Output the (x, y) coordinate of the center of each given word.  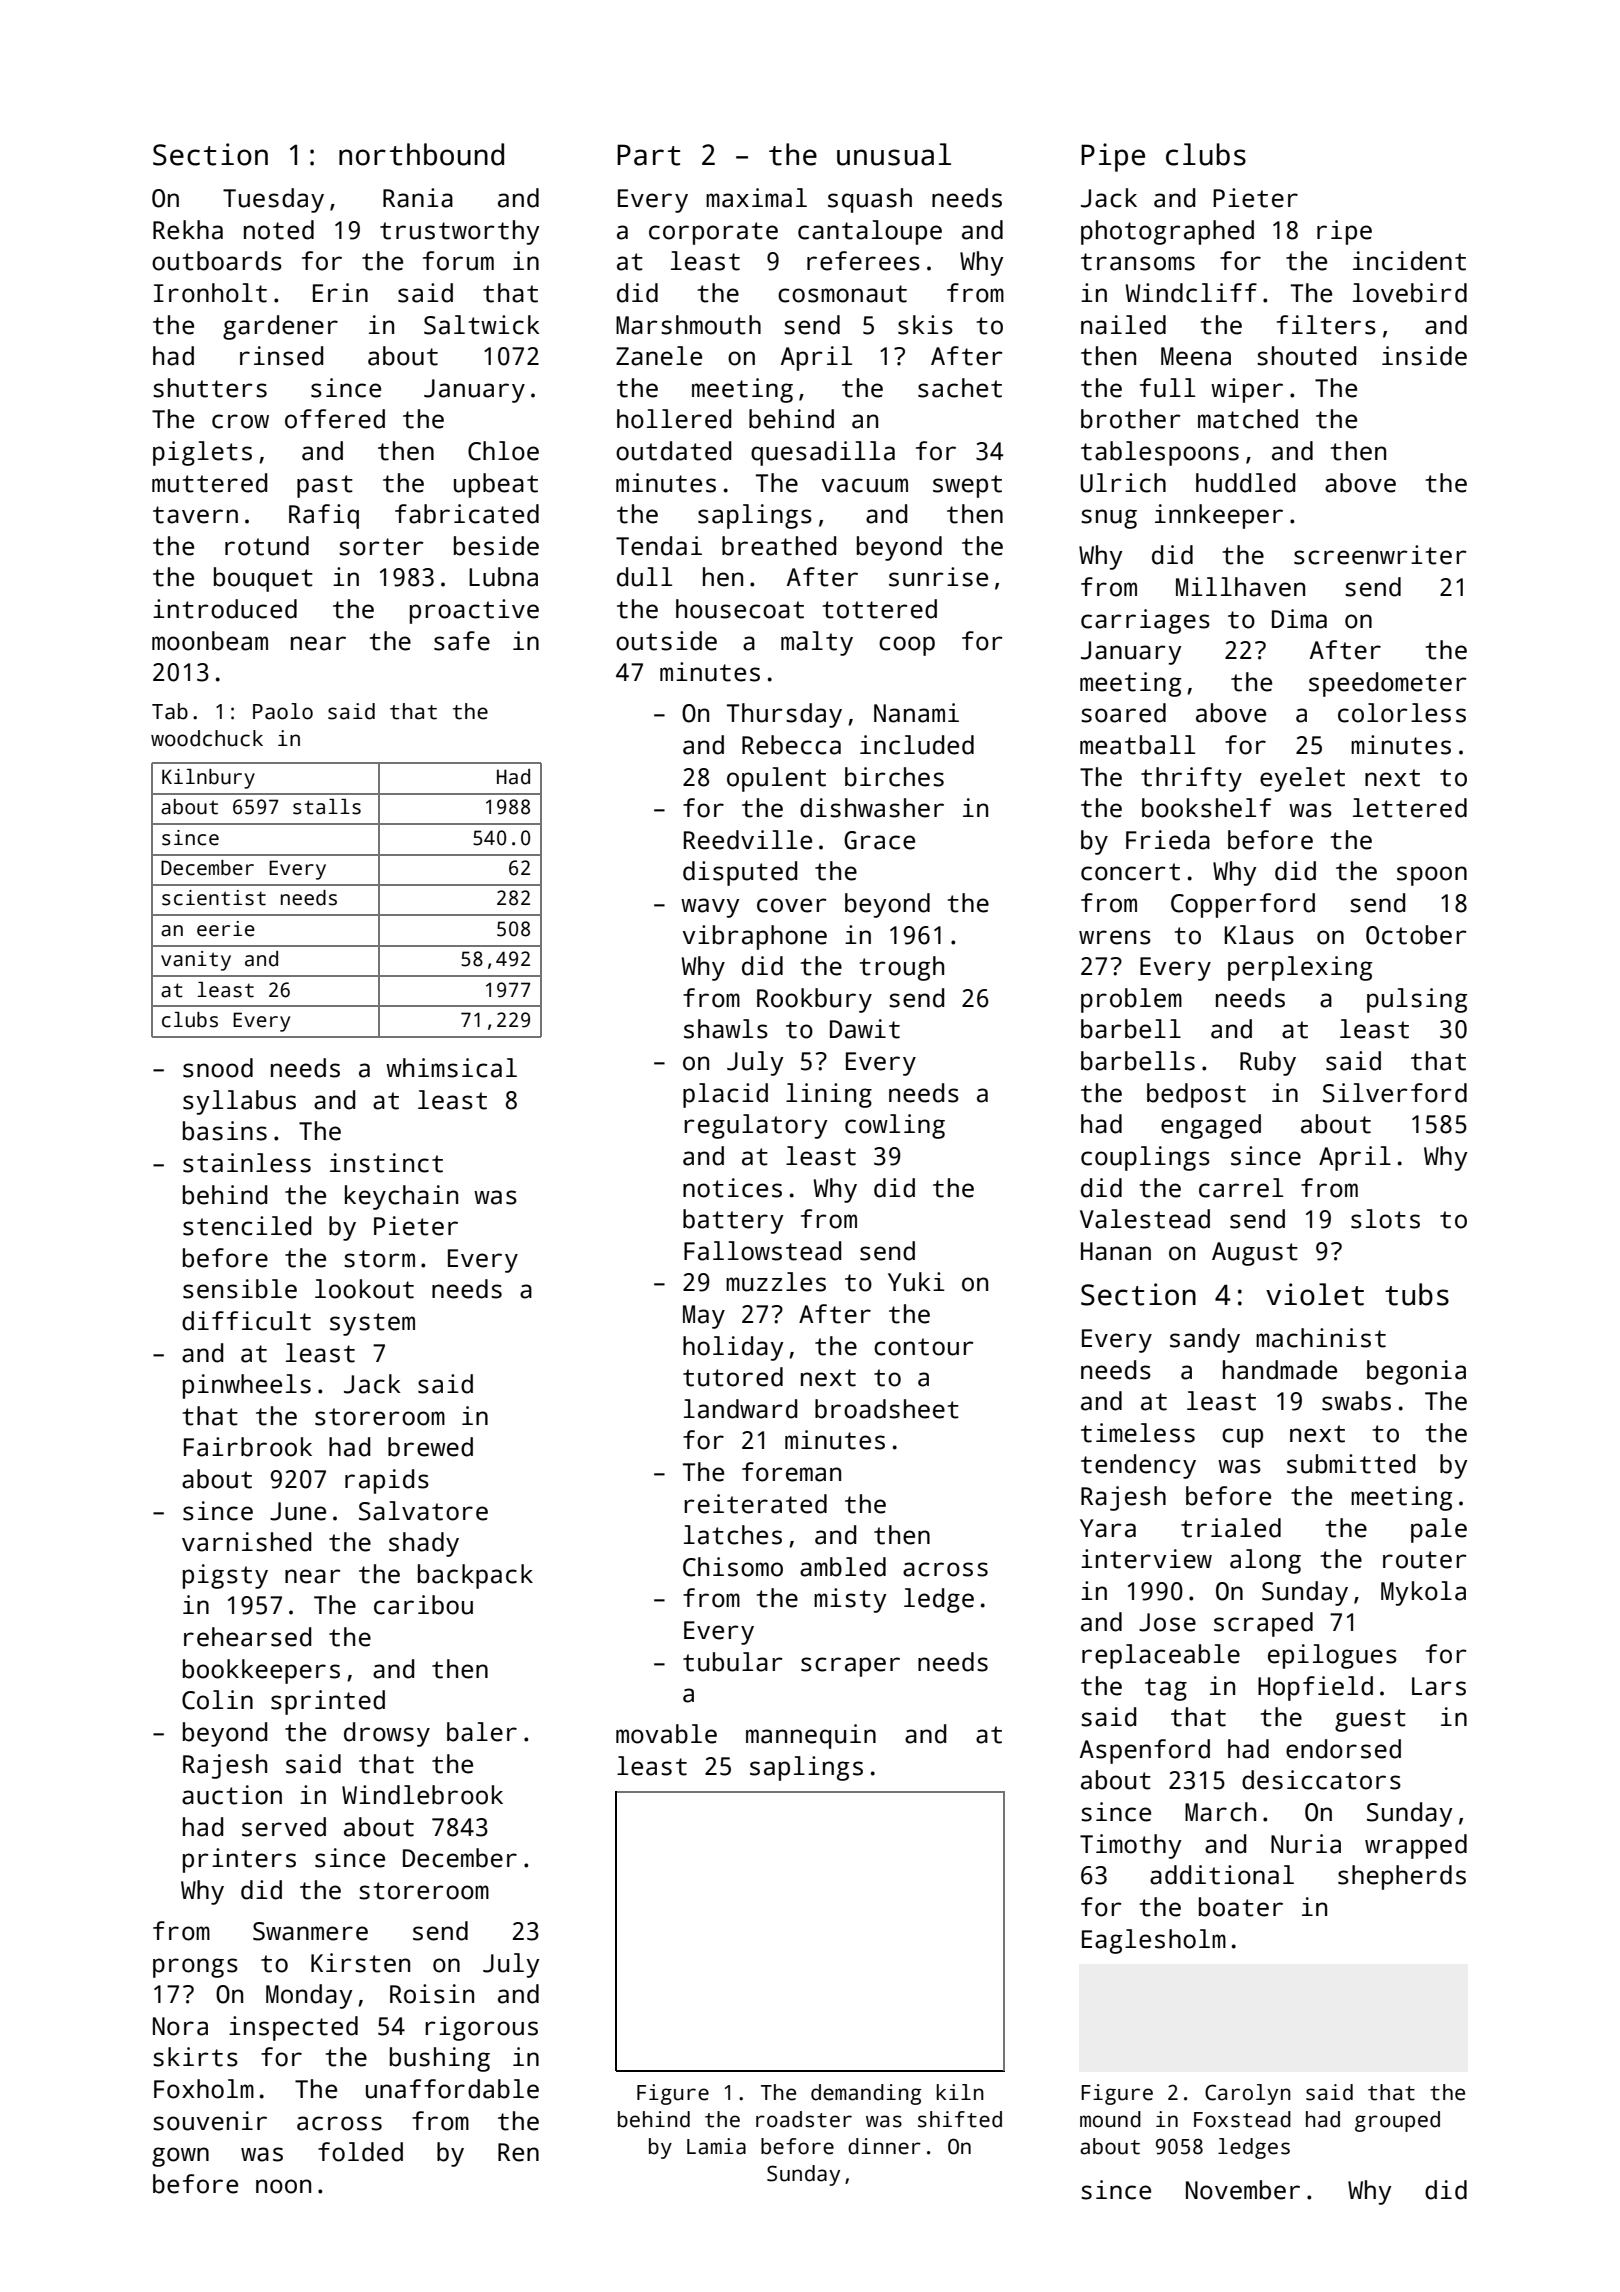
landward (740, 1409)
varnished (246, 1542)
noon (283, 2186)
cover (792, 905)
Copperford (1243, 905)
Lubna (503, 577)
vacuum (865, 485)
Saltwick (482, 325)
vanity (196, 961)
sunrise (938, 577)
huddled (1245, 483)
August (1255, 1254)
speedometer (1388, 684)
